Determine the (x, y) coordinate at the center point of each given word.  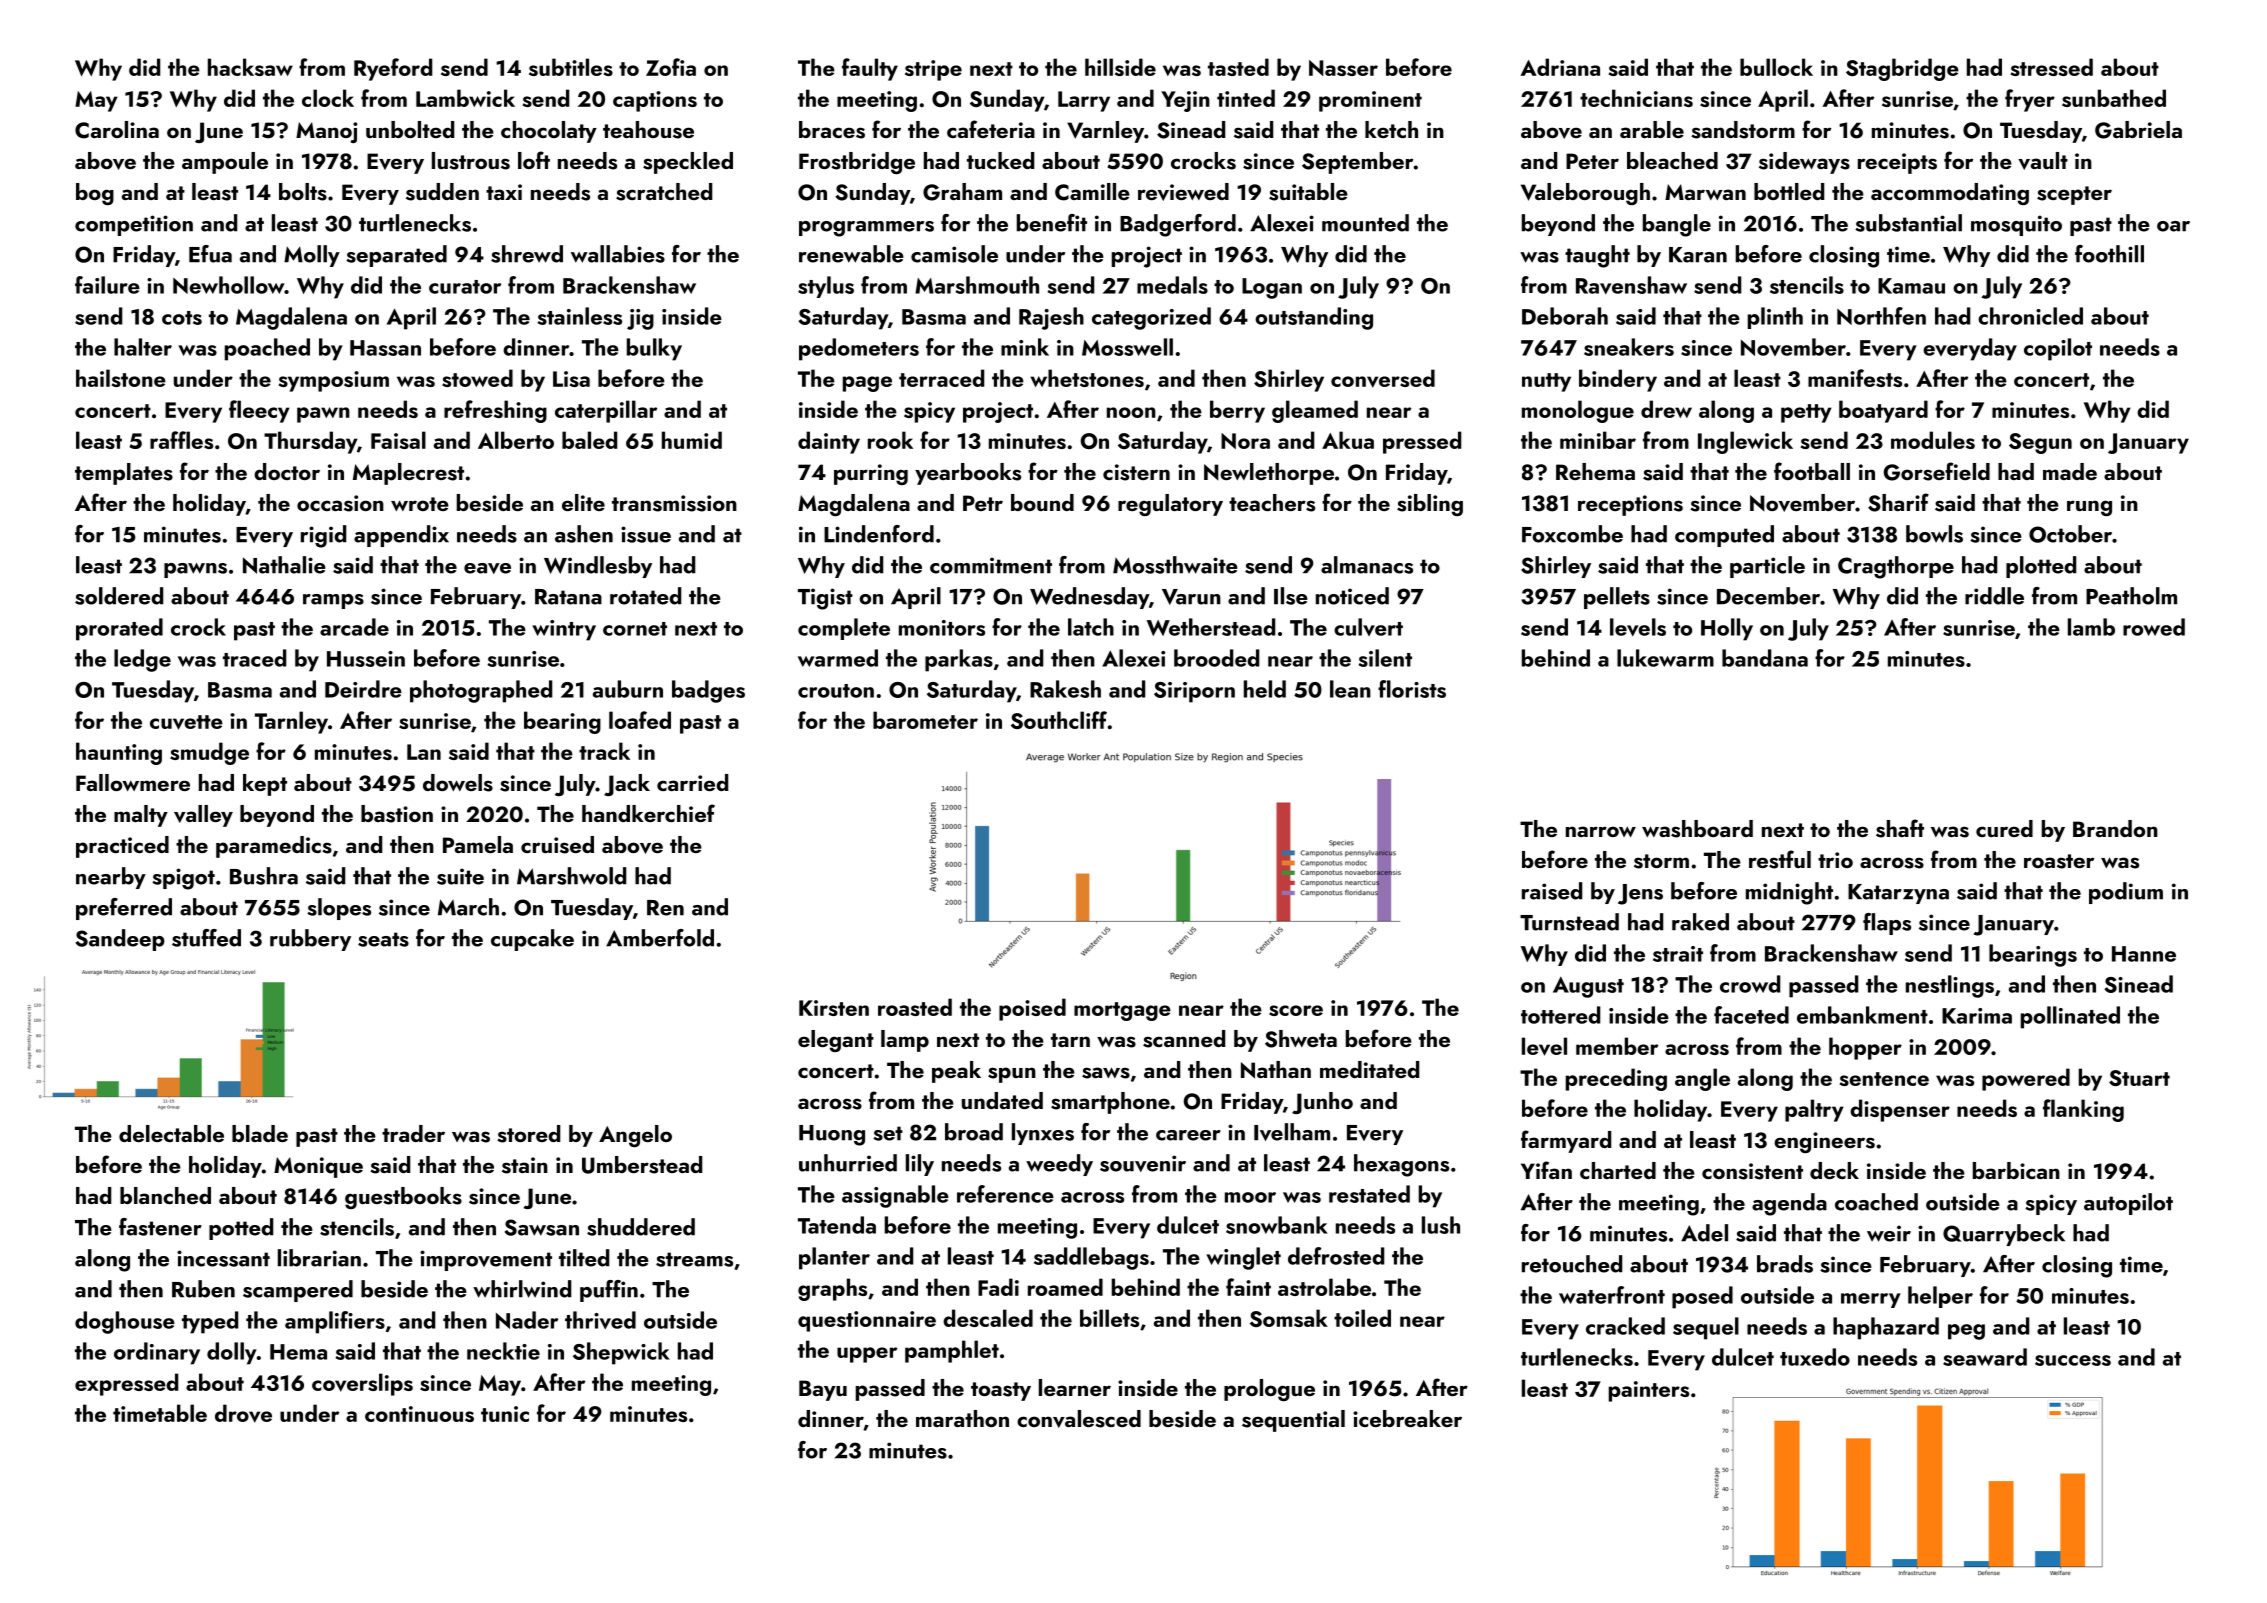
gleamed (1315, 411)
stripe (933, 70)
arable (1652, 129)
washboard (1697, 829)
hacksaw (250, 67)
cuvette (186, 722)
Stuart (2139, 1078)
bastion (397, 814)
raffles (181, 440)
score (1296, 1010)
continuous (419, 1414)
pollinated (2070, 1017)
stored (528, 1134)
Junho (1322, 1103)
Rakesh (1065, 689)
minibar (1598, 440)
